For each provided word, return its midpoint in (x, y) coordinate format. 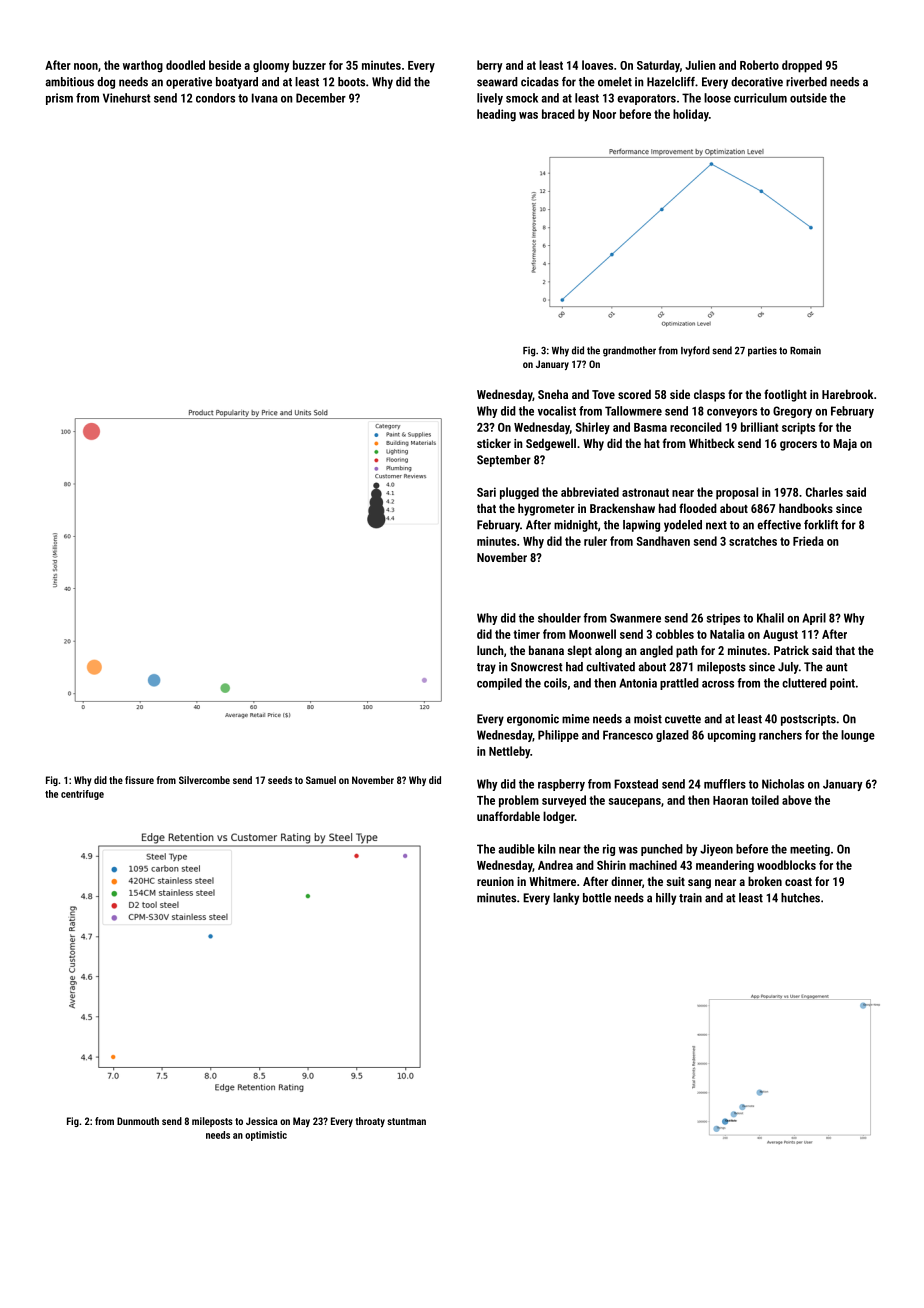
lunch (490, 650)
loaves (597, 65)
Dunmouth (138, 1121)
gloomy (271, 66)
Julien (700, 65)
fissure (139, 780)
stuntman (406, 1121)
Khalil (770, 618)
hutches (800, 898)
